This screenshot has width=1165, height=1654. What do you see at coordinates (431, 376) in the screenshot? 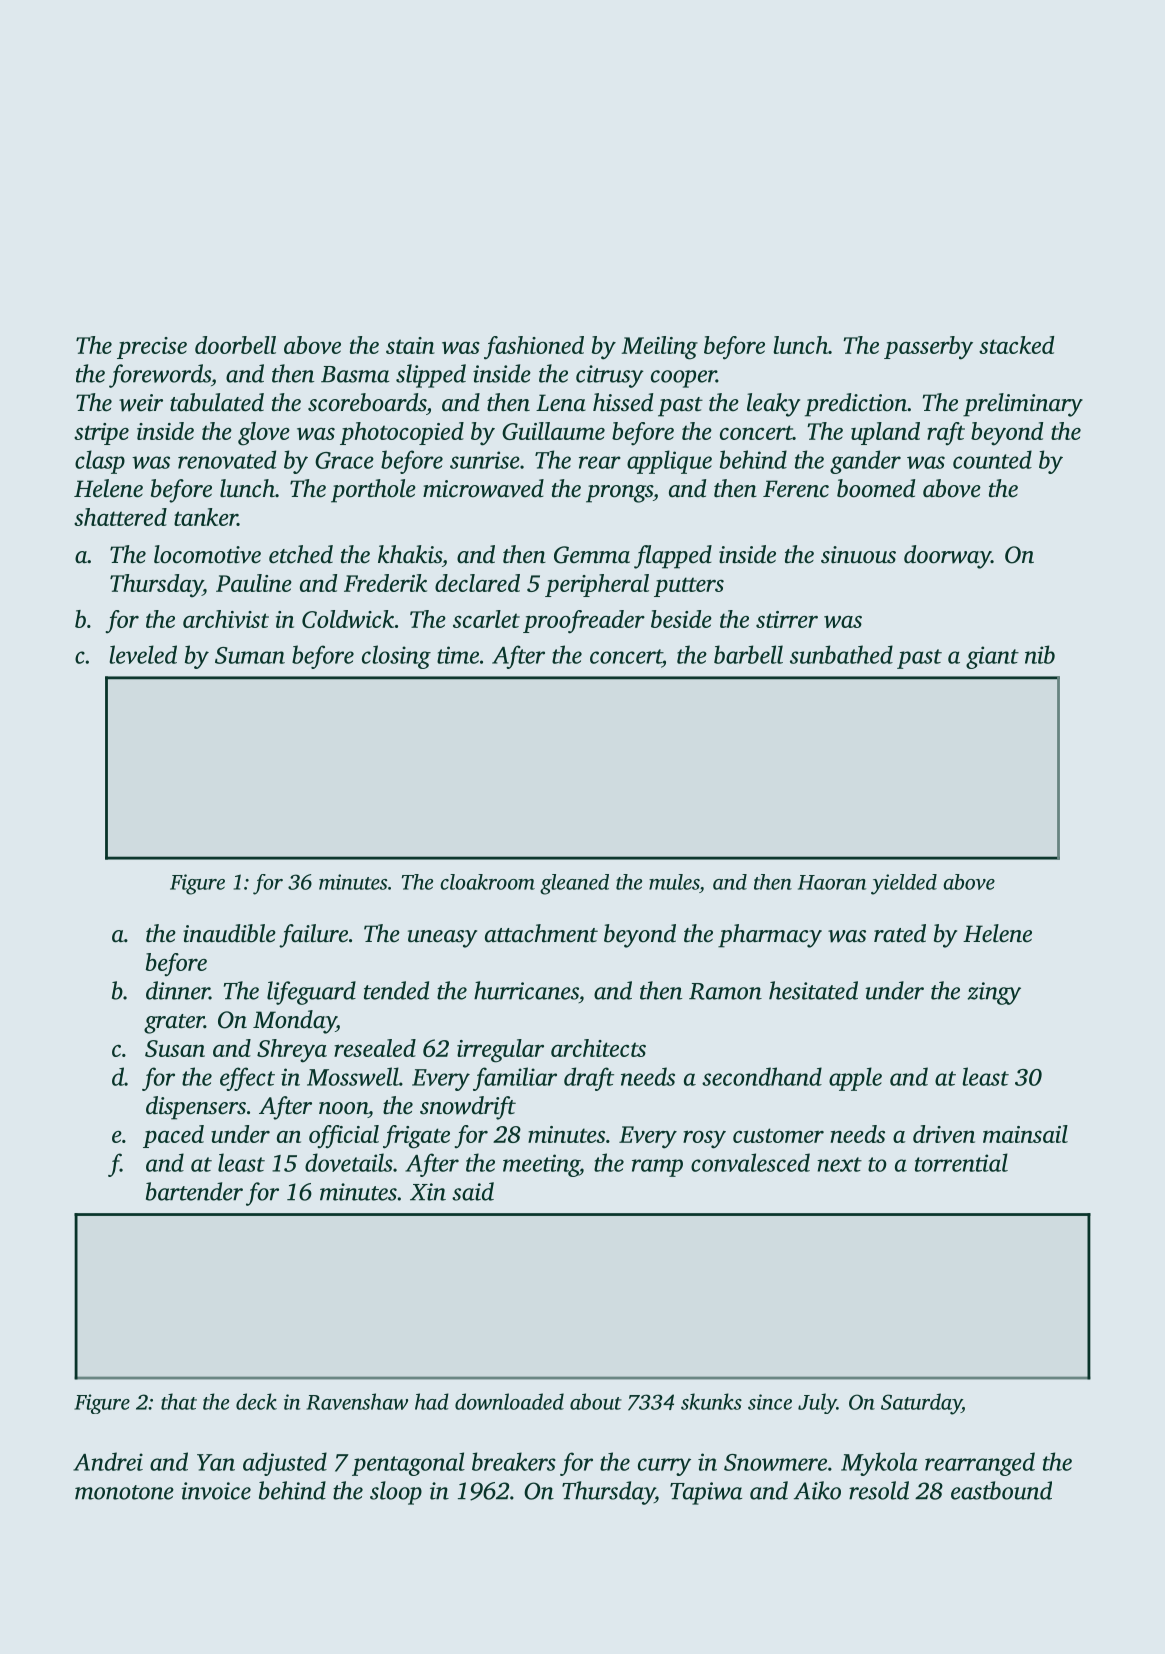
I see `slipped` at bounding box center [431, 376].
